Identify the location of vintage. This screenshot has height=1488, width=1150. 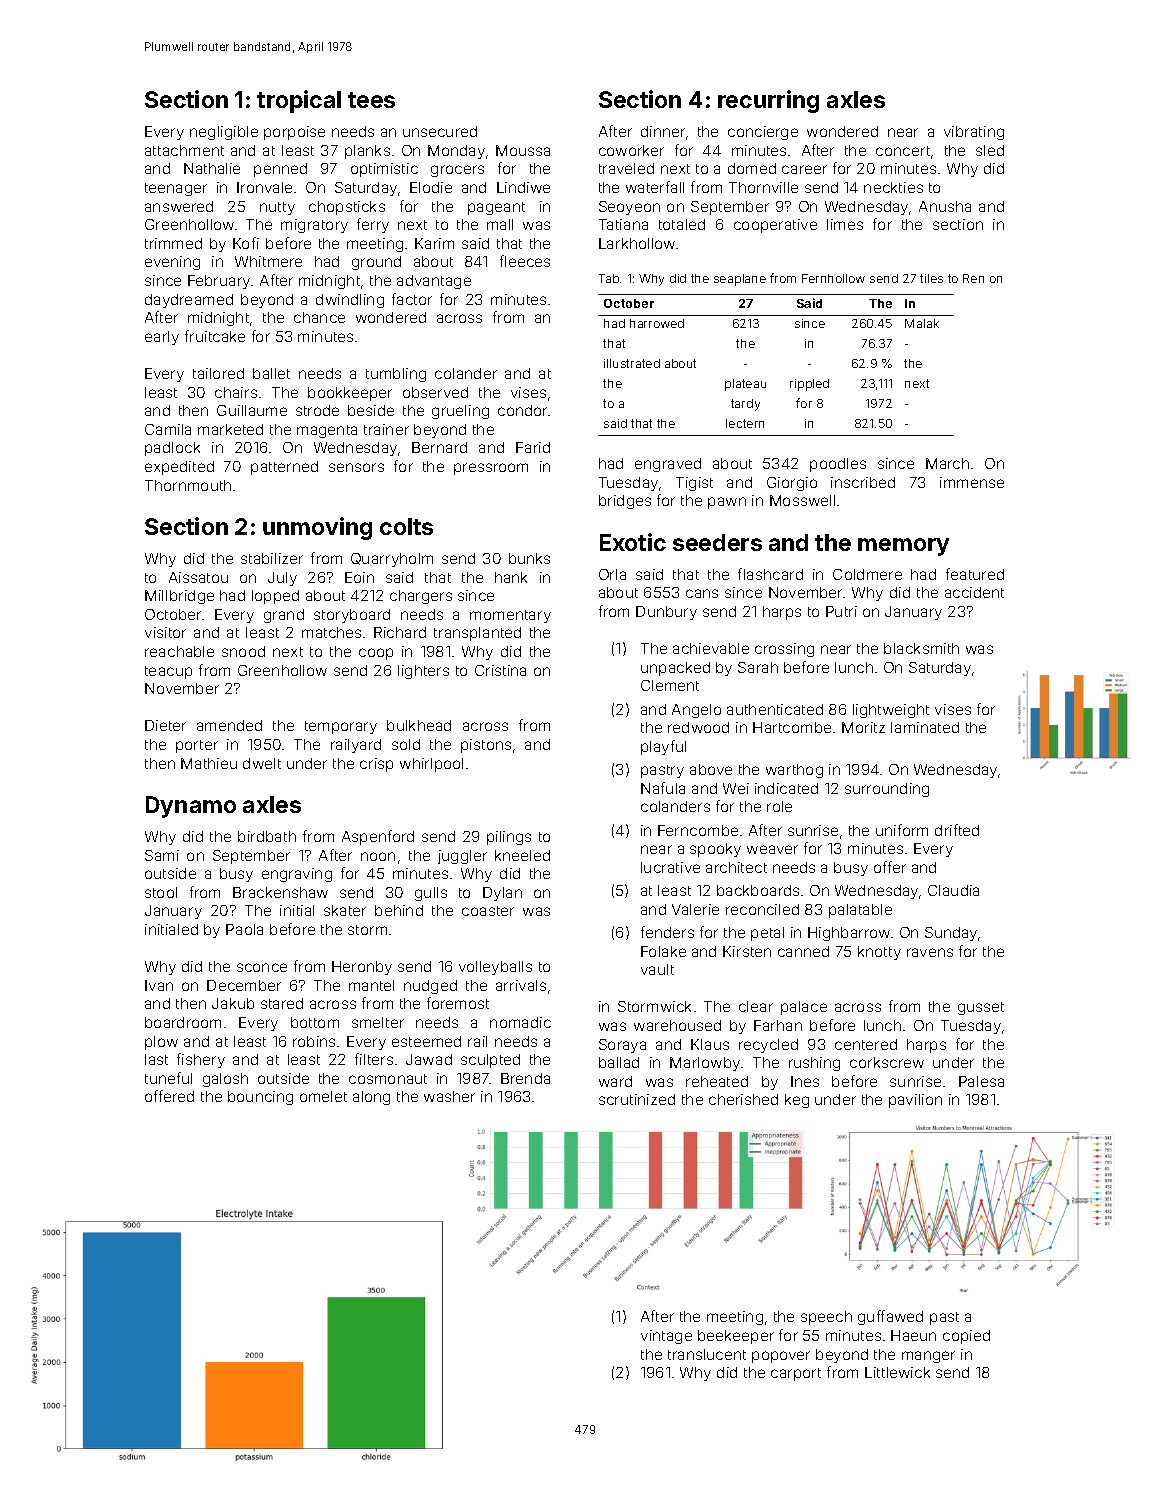
(666, 1337).
